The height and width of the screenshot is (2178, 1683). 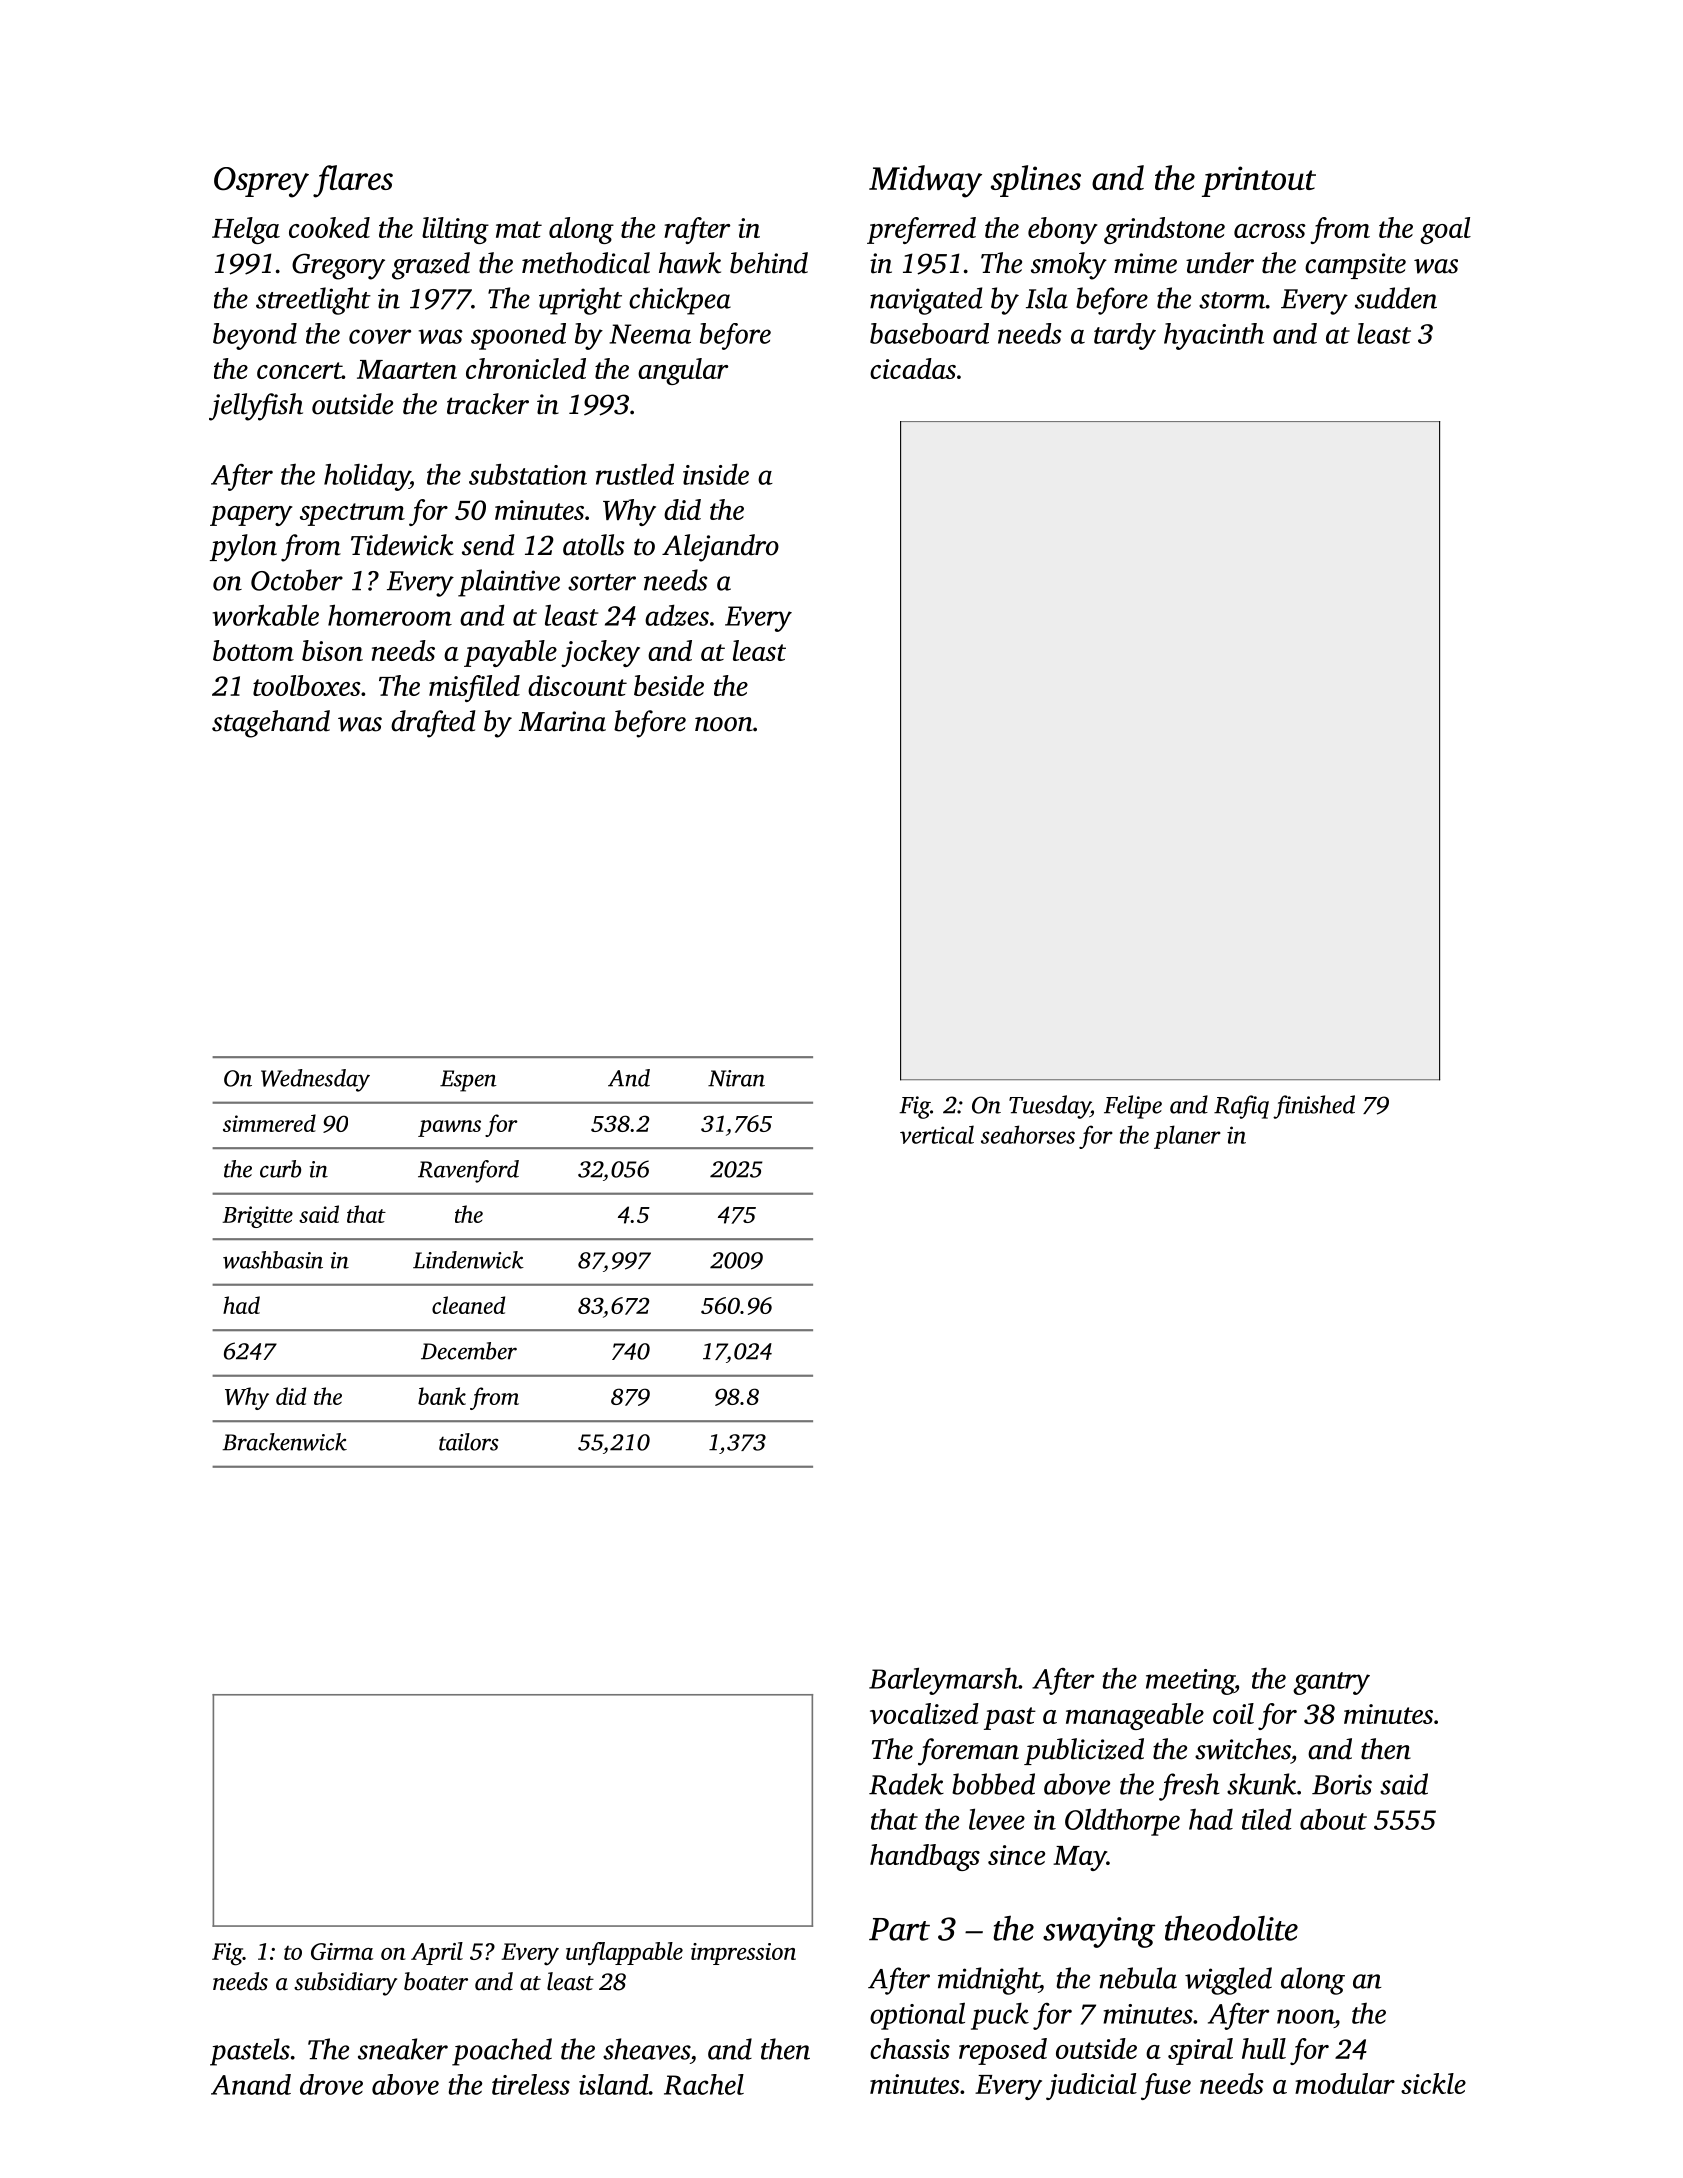 What do you see at coordinates (251, 2084) in the screenshot?
I see `Anand` at bounding box center [251, 2084].
